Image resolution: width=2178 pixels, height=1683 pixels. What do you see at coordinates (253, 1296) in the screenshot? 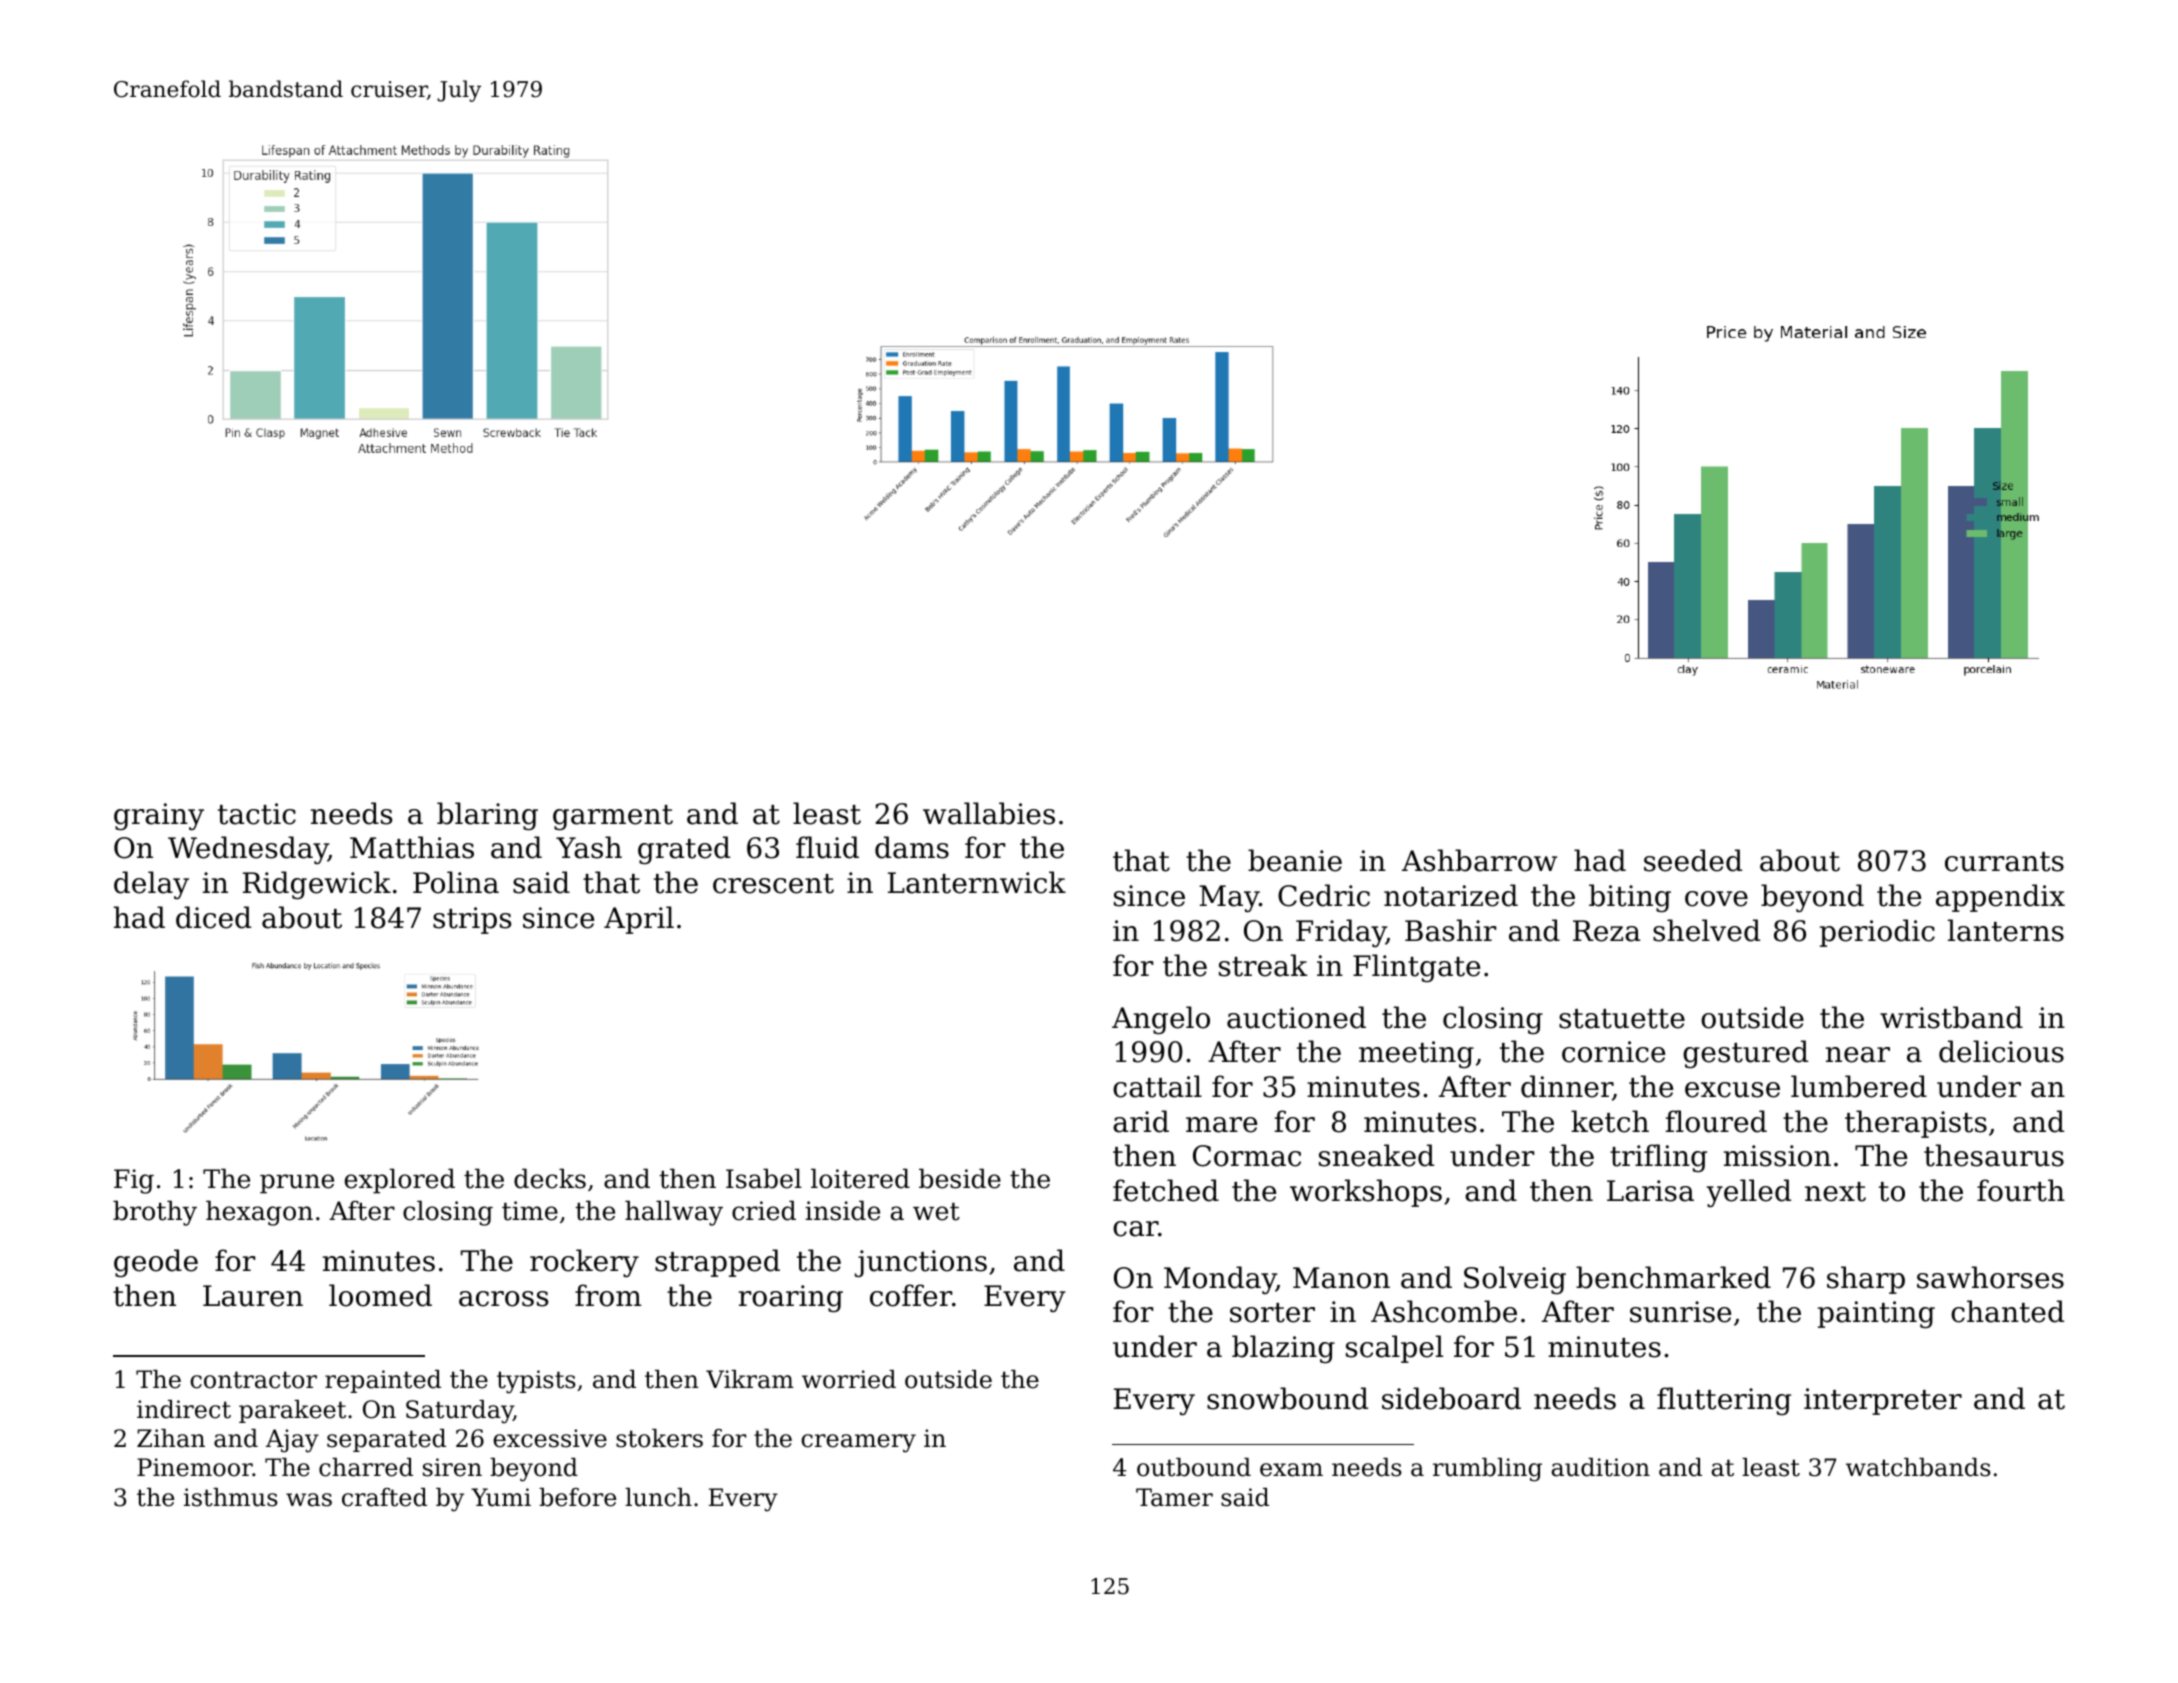
I see `Lauren` at bounding box center [253, 1296].
